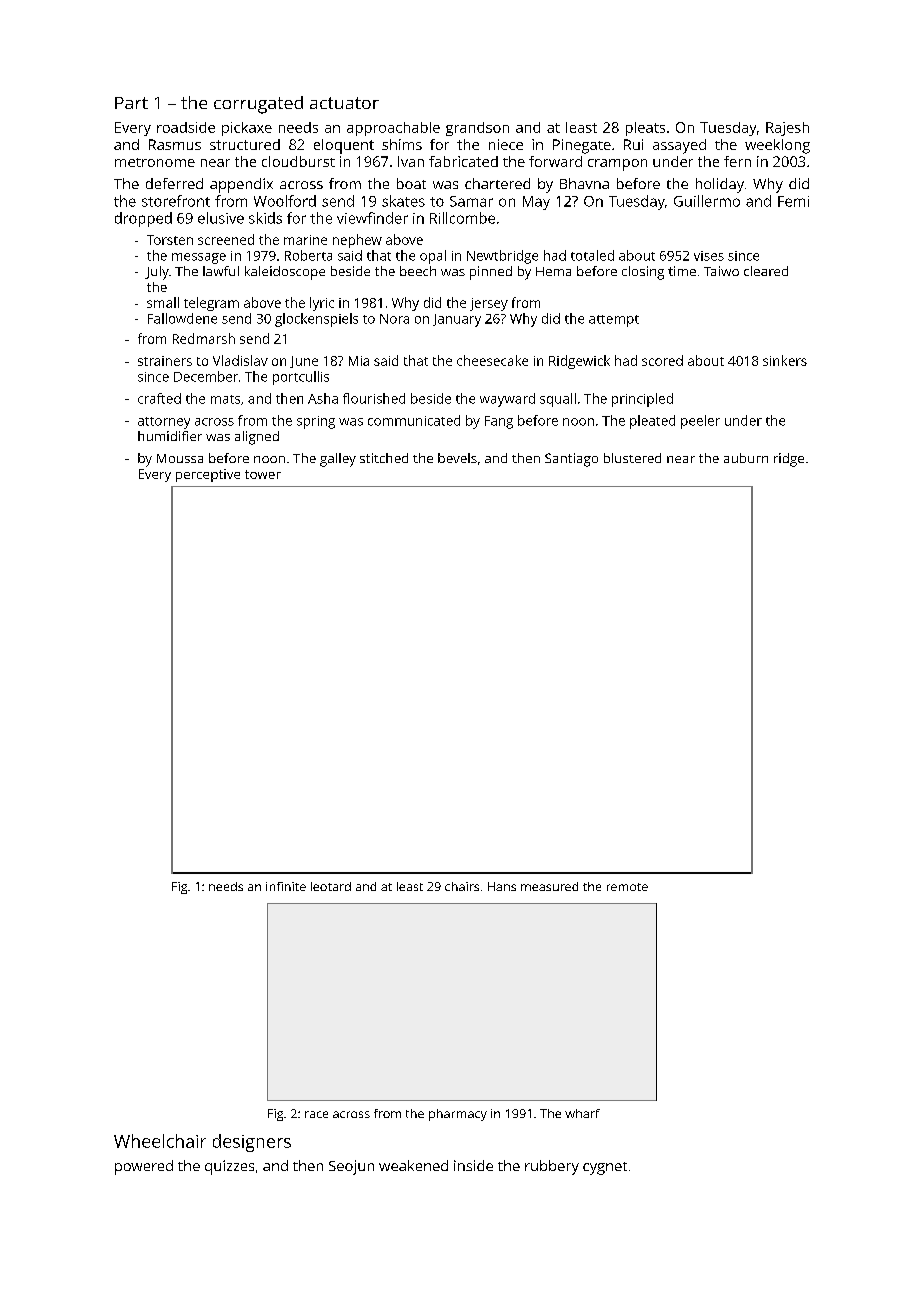  I want to click on bevels, so click(457, 458).
